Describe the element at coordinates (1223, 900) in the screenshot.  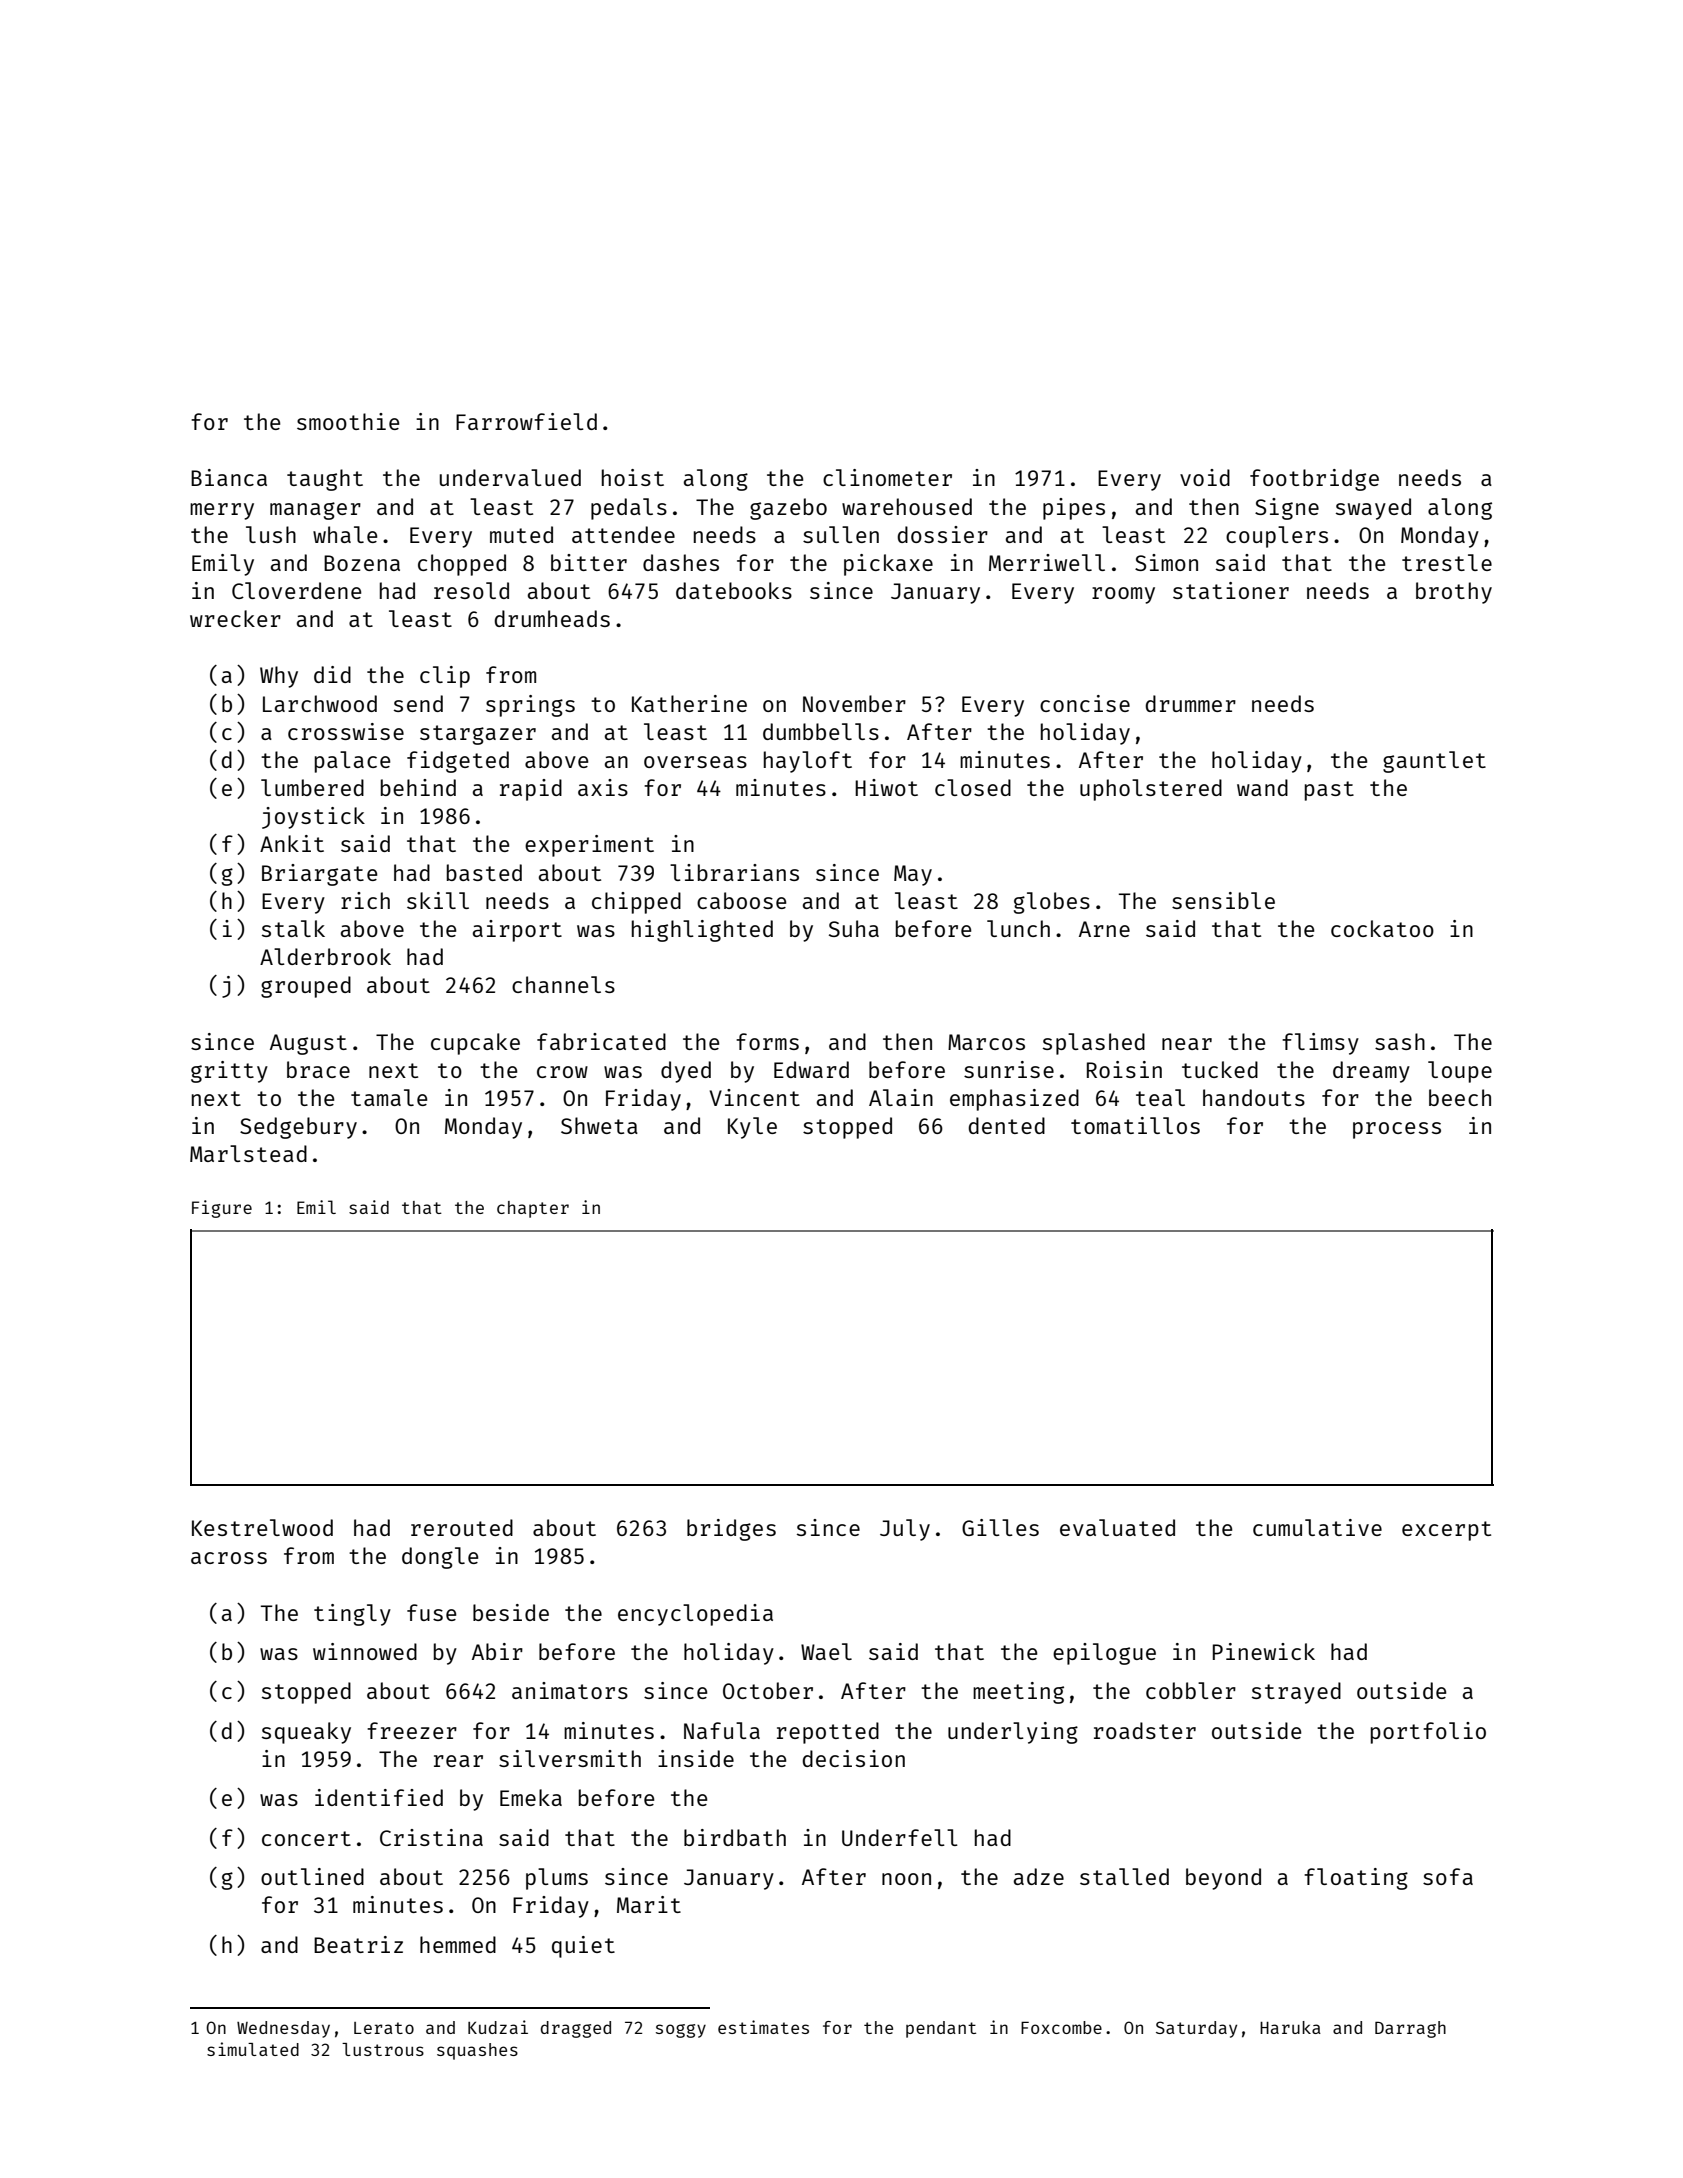
I see `sensible` at that location.
